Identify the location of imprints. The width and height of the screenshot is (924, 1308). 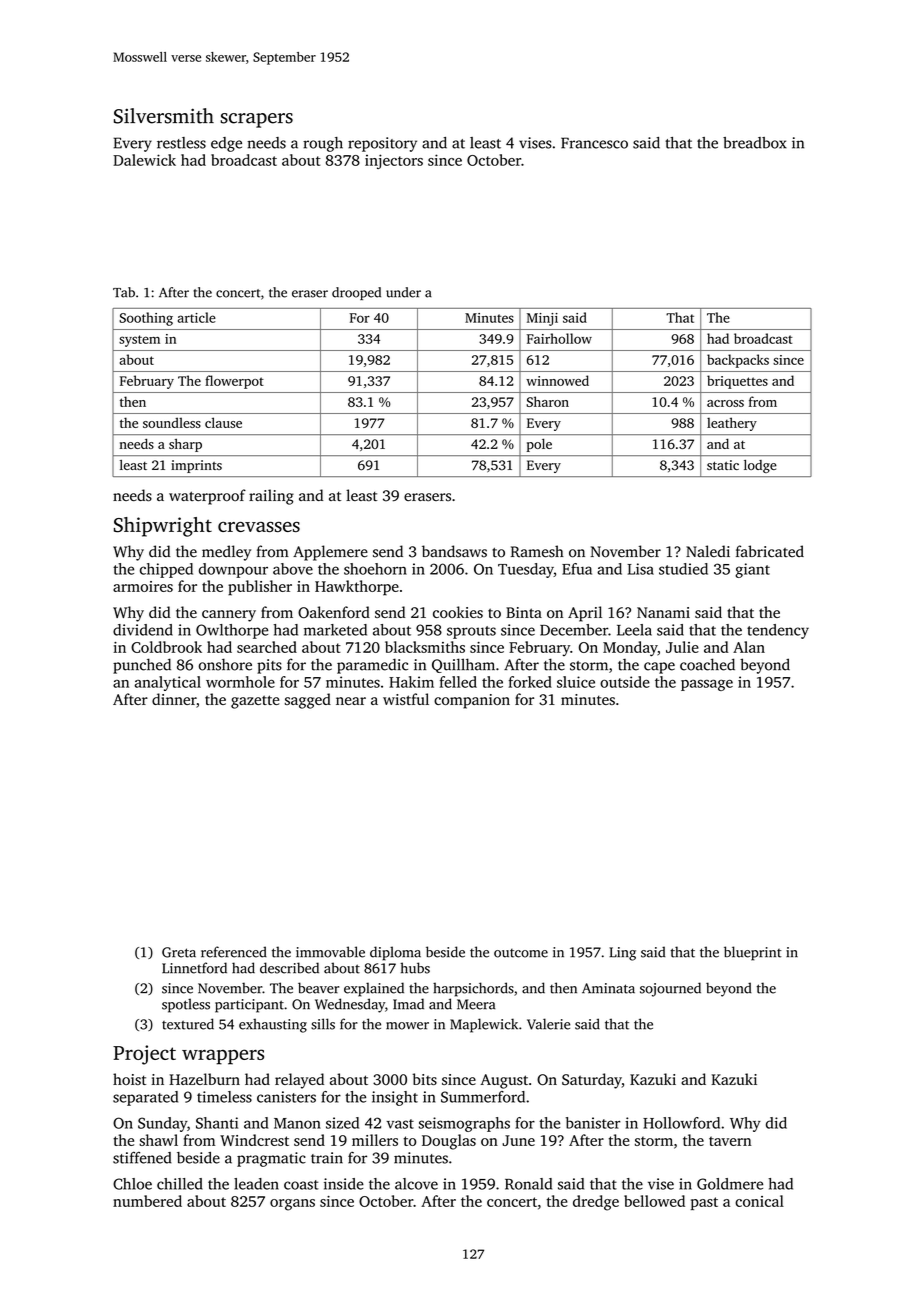
(196, 466).
